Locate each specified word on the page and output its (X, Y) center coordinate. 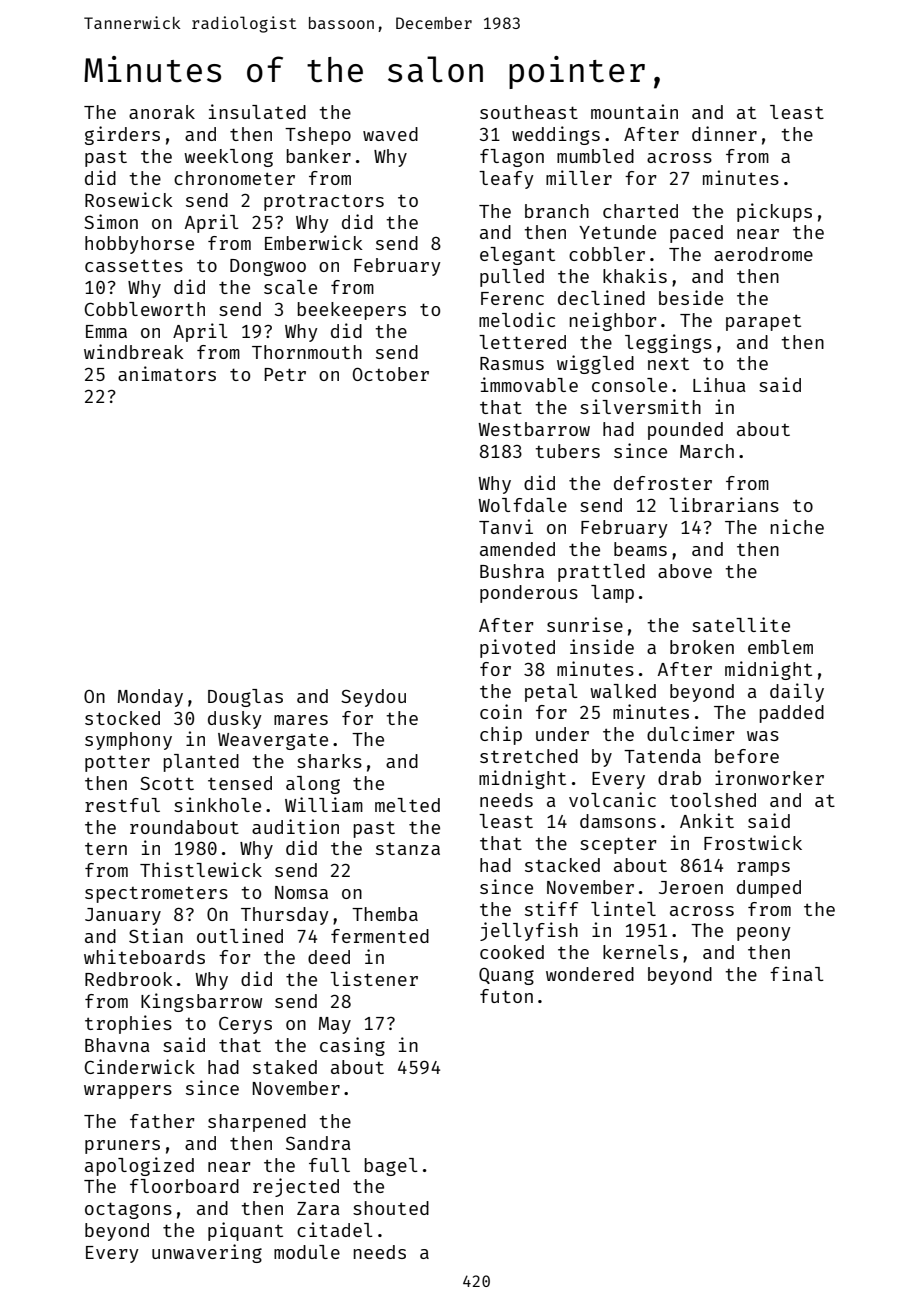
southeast (529, 112)
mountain (634, 111)
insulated (257, 111)
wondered (590, 974)
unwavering (207, 1253)
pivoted (517, 648)
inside (602, 646)
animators (167, 373)
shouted (391, 1208)
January (123, 916)
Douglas (245, 698)
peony (764, 934)
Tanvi (506, 526)
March (707, 451)
